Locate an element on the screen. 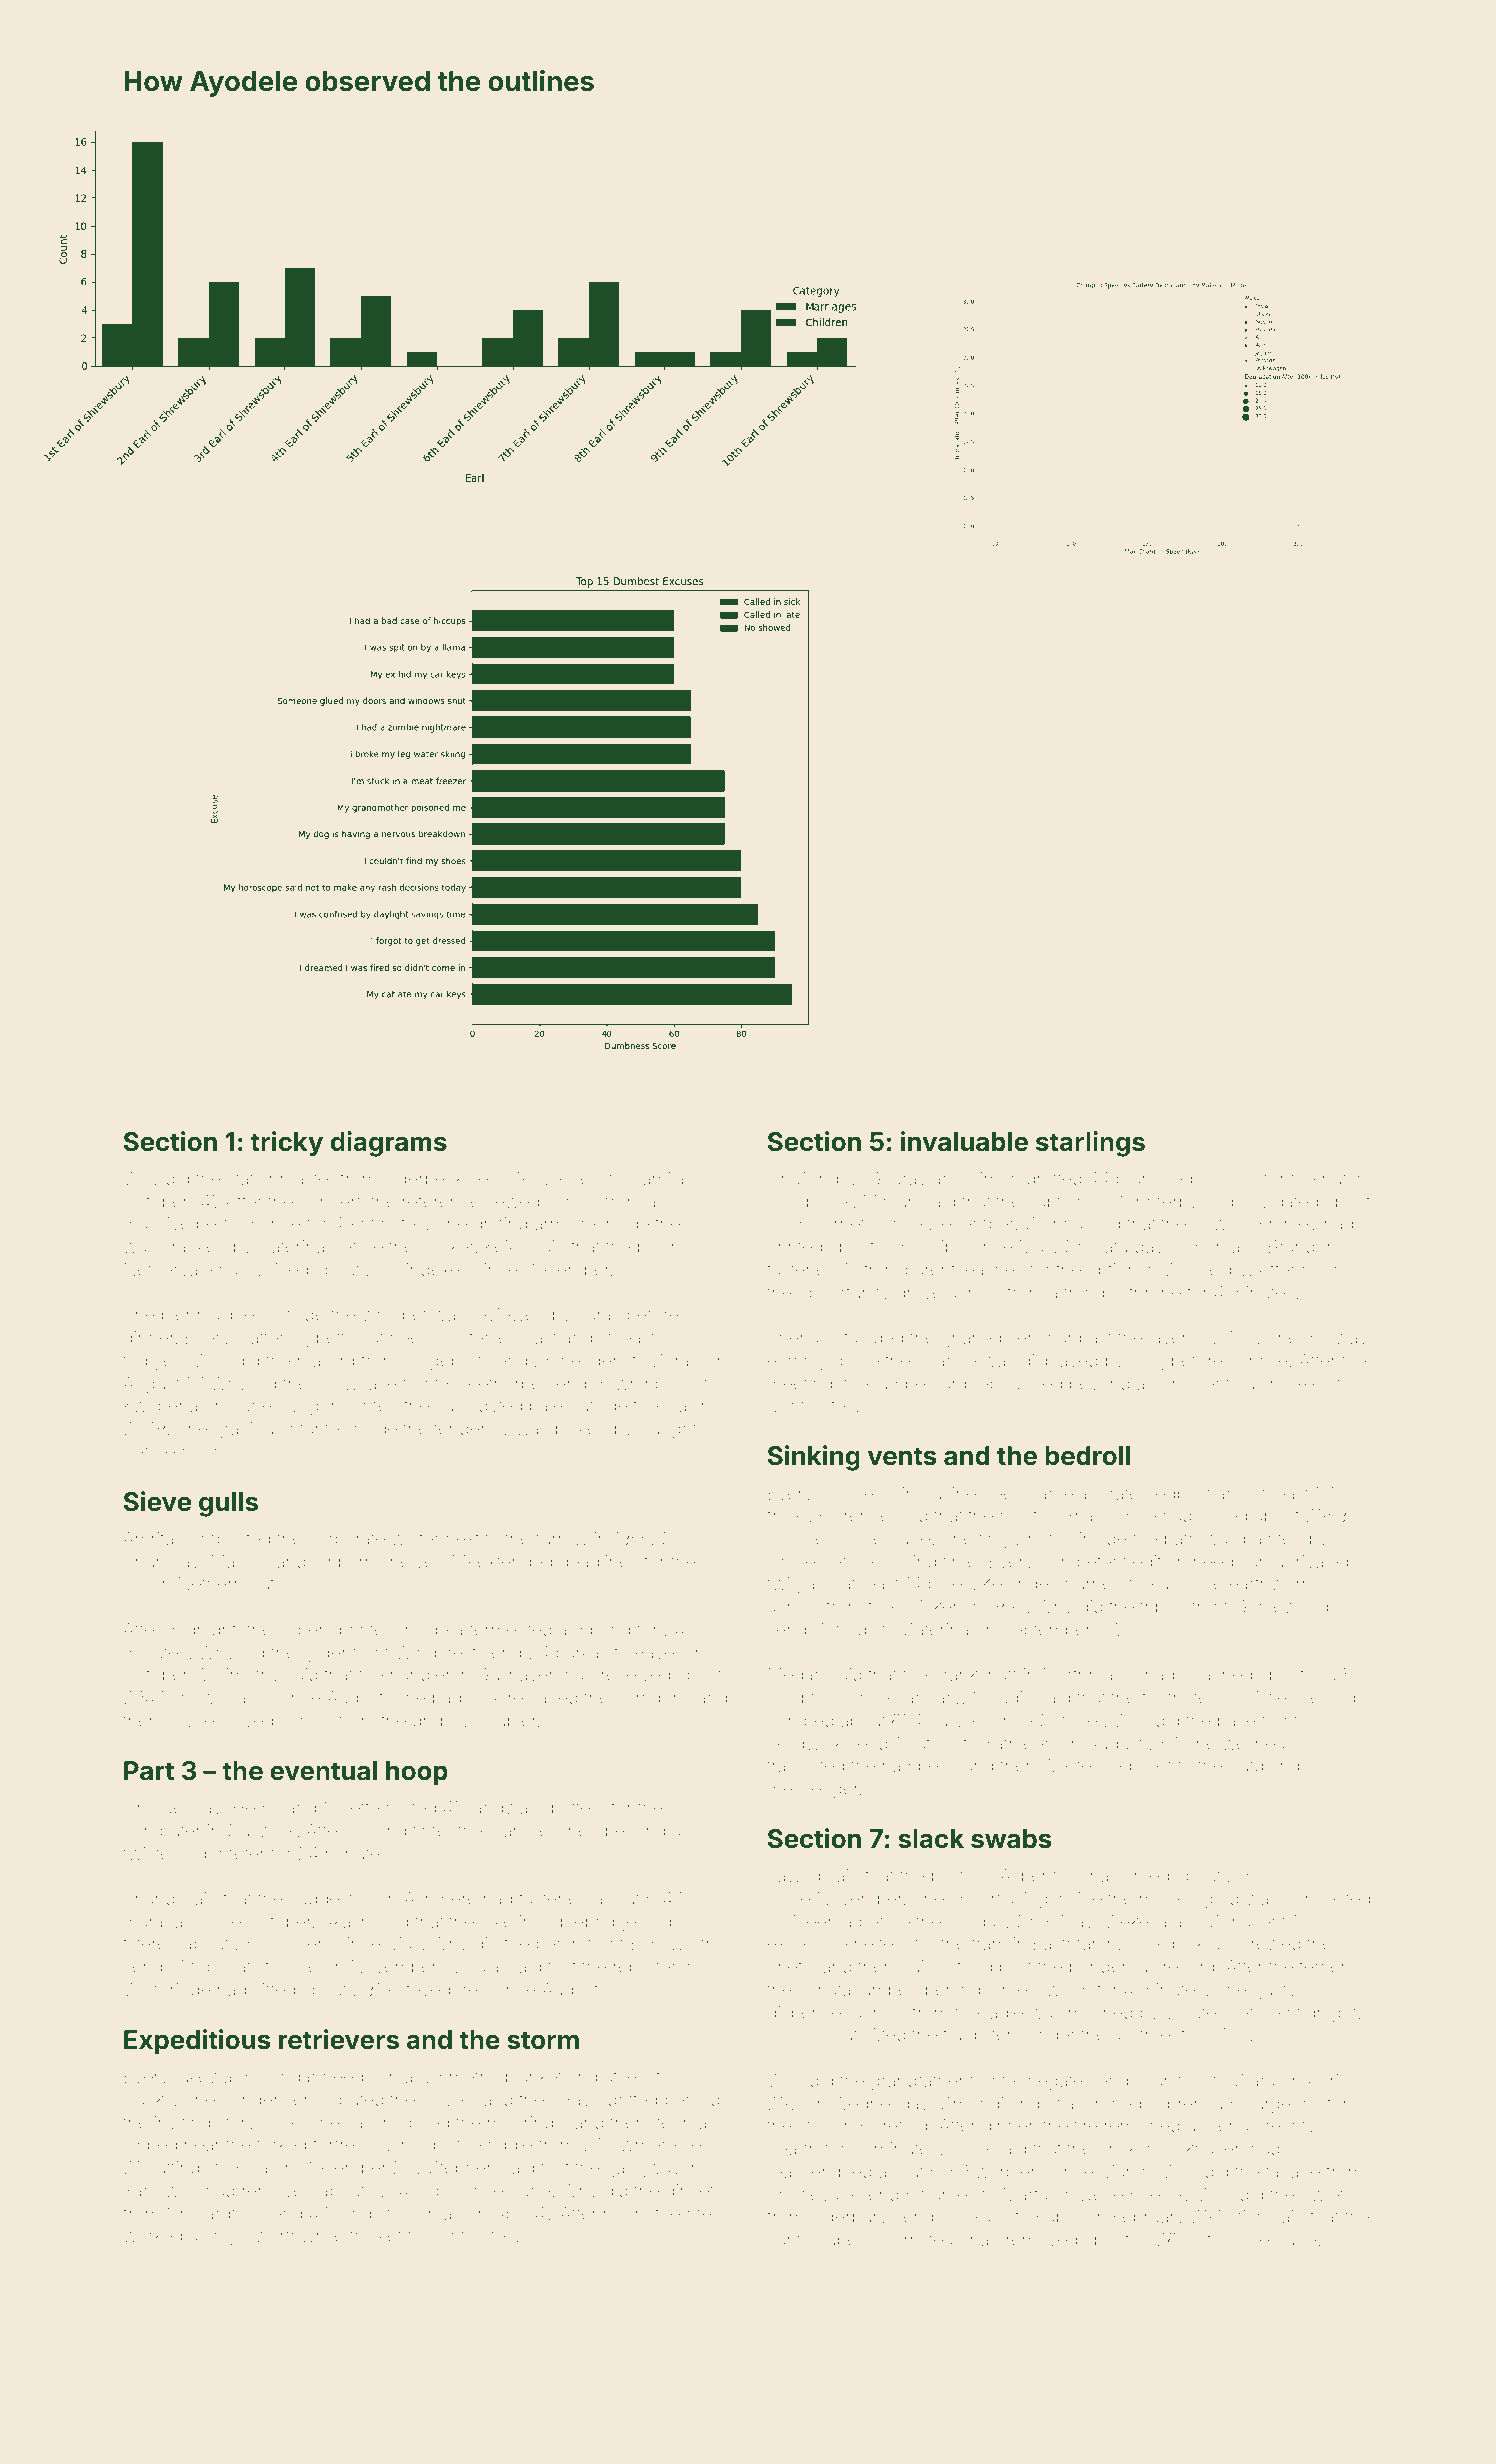 The height and width of the screenshot is (2464, 1496). Kwabena is located at coordinates (161, 1405).
